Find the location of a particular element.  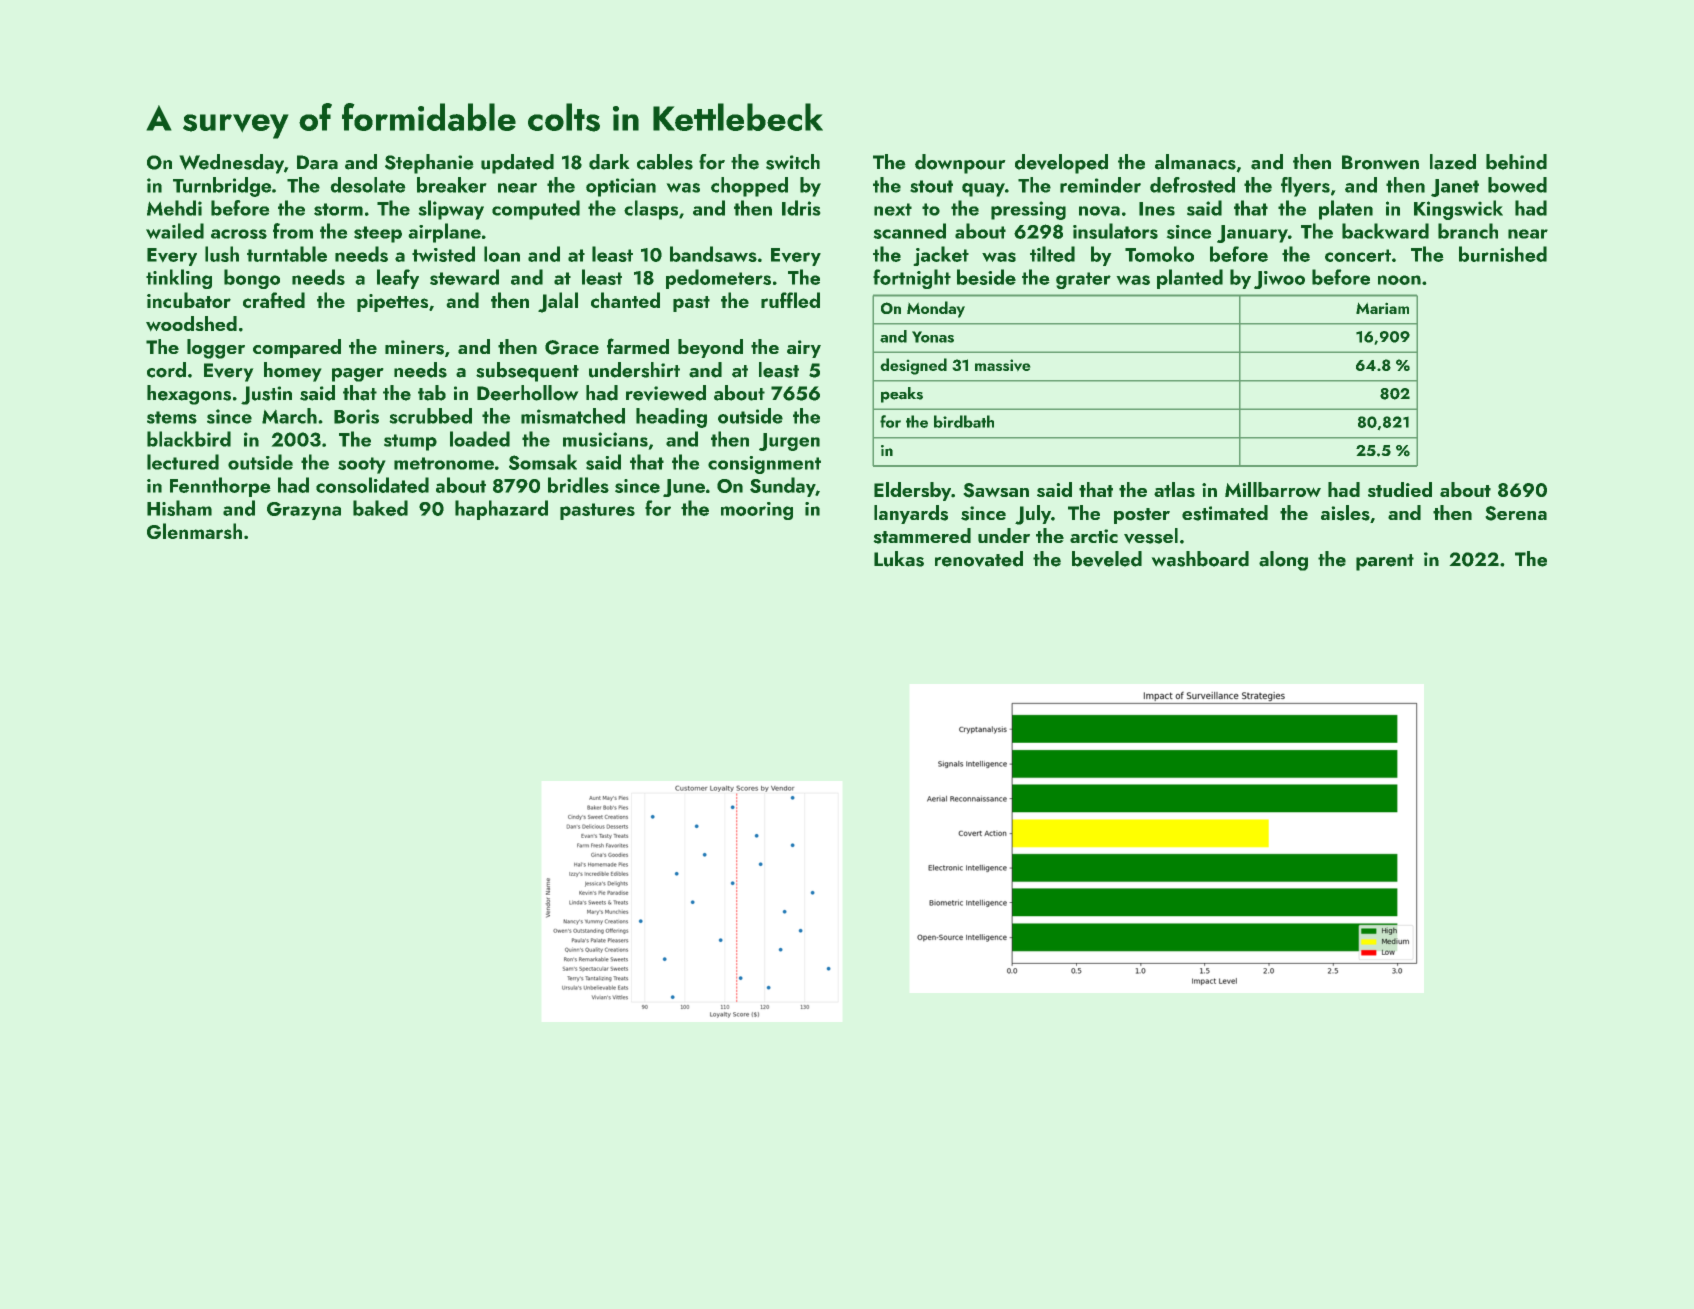

lectured is located at coordinates (183, 462).
